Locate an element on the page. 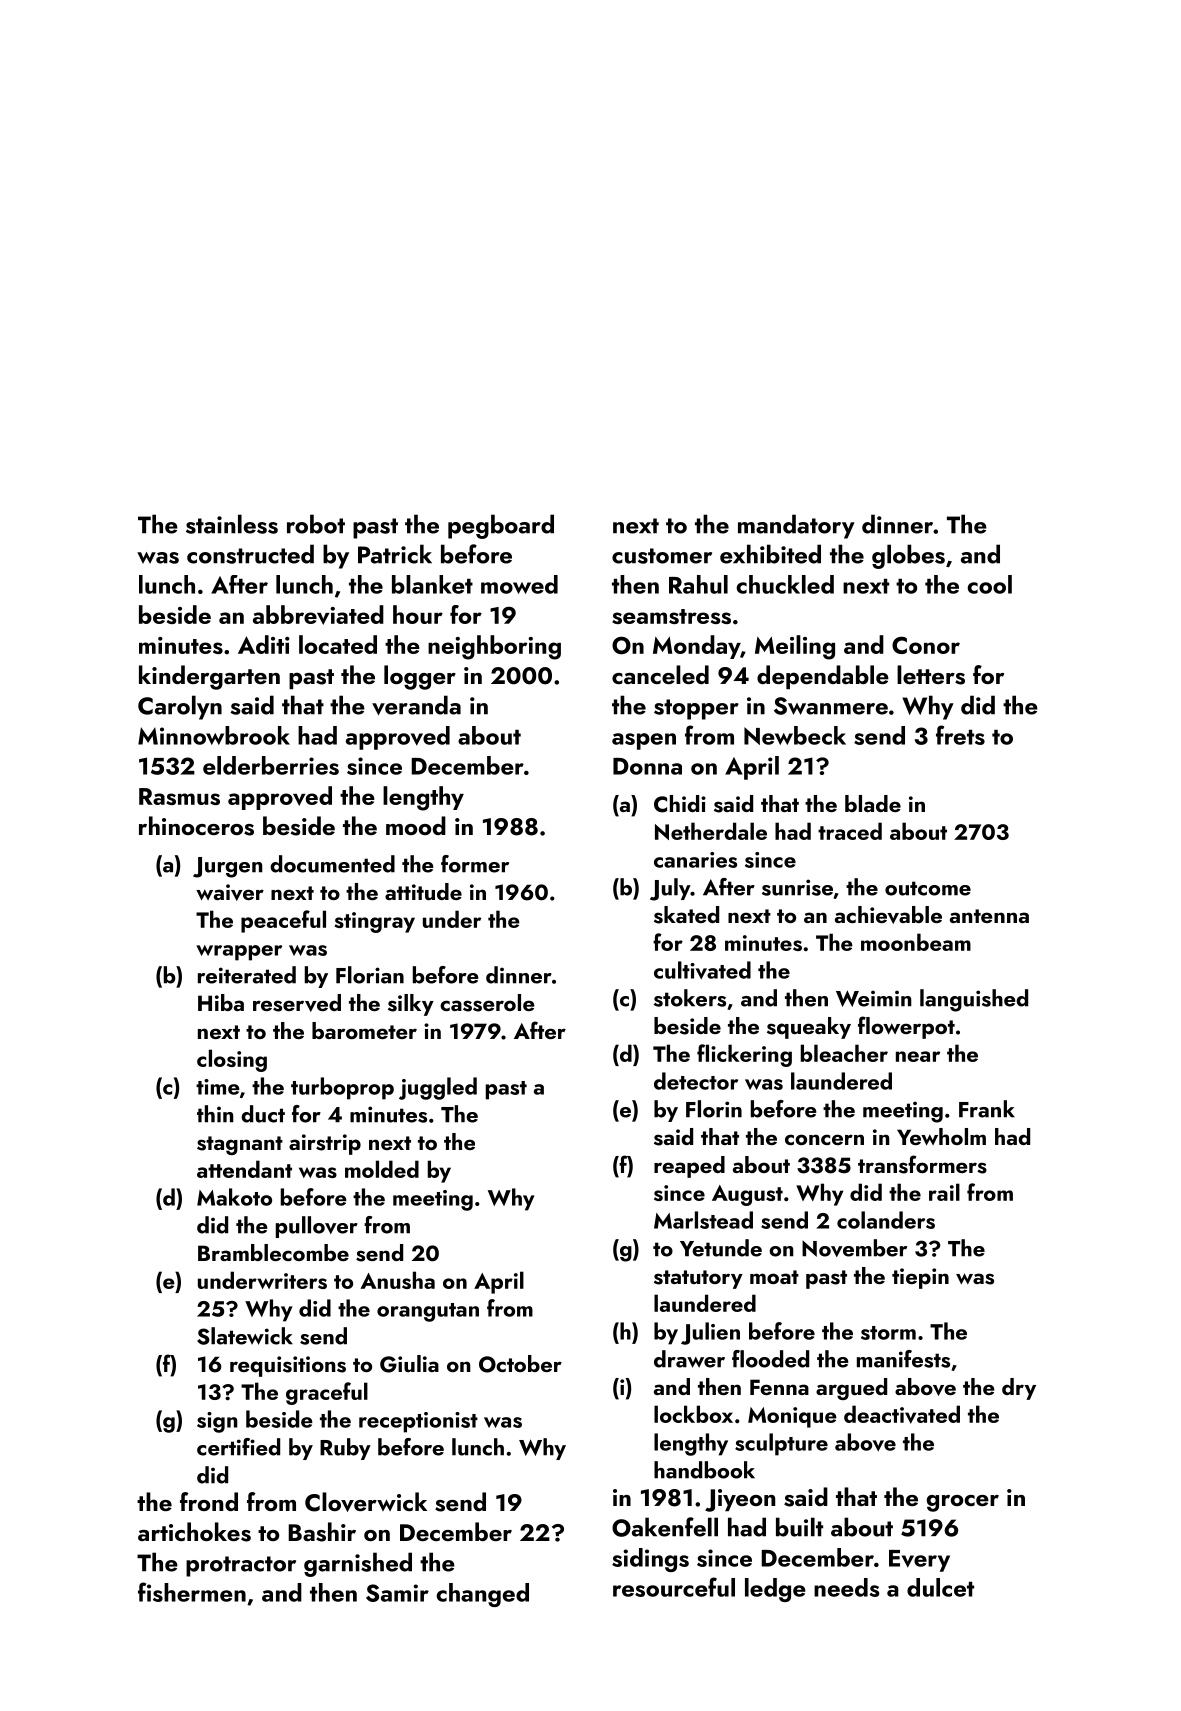 The width and height of the image is (1181, 1711). reserved is located at coordinates (297, 1003).
